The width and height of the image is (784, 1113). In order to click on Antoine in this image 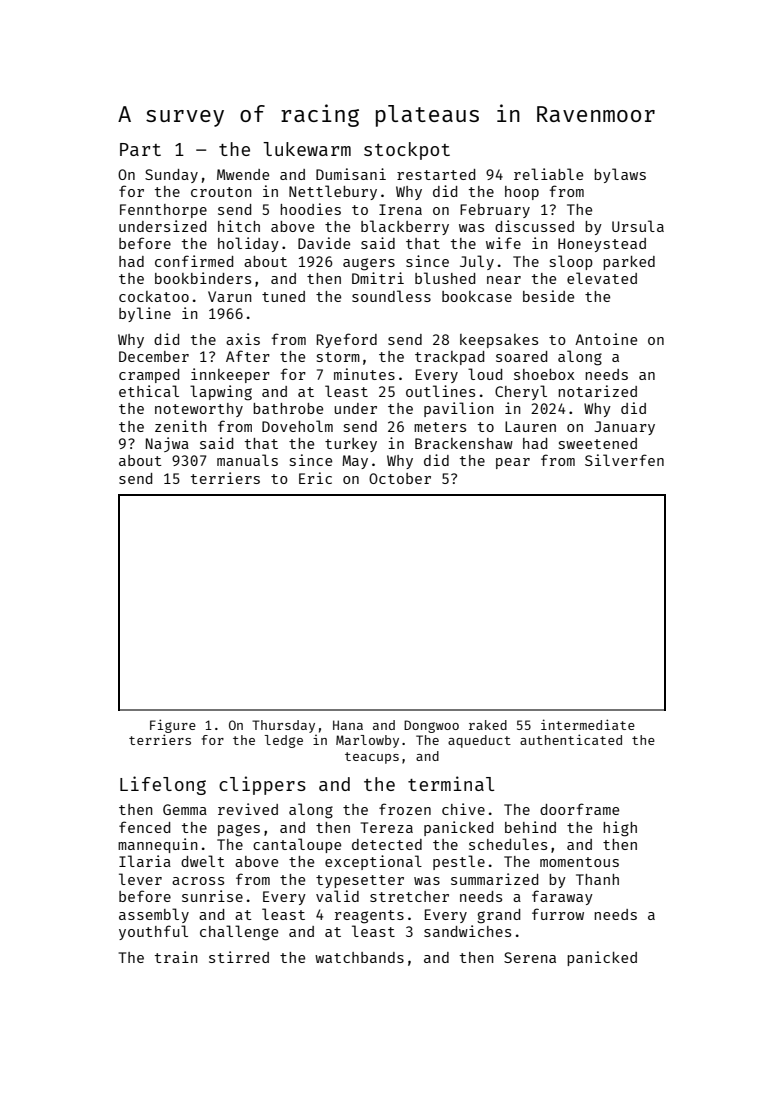, I will do `click(606, 339)`.
